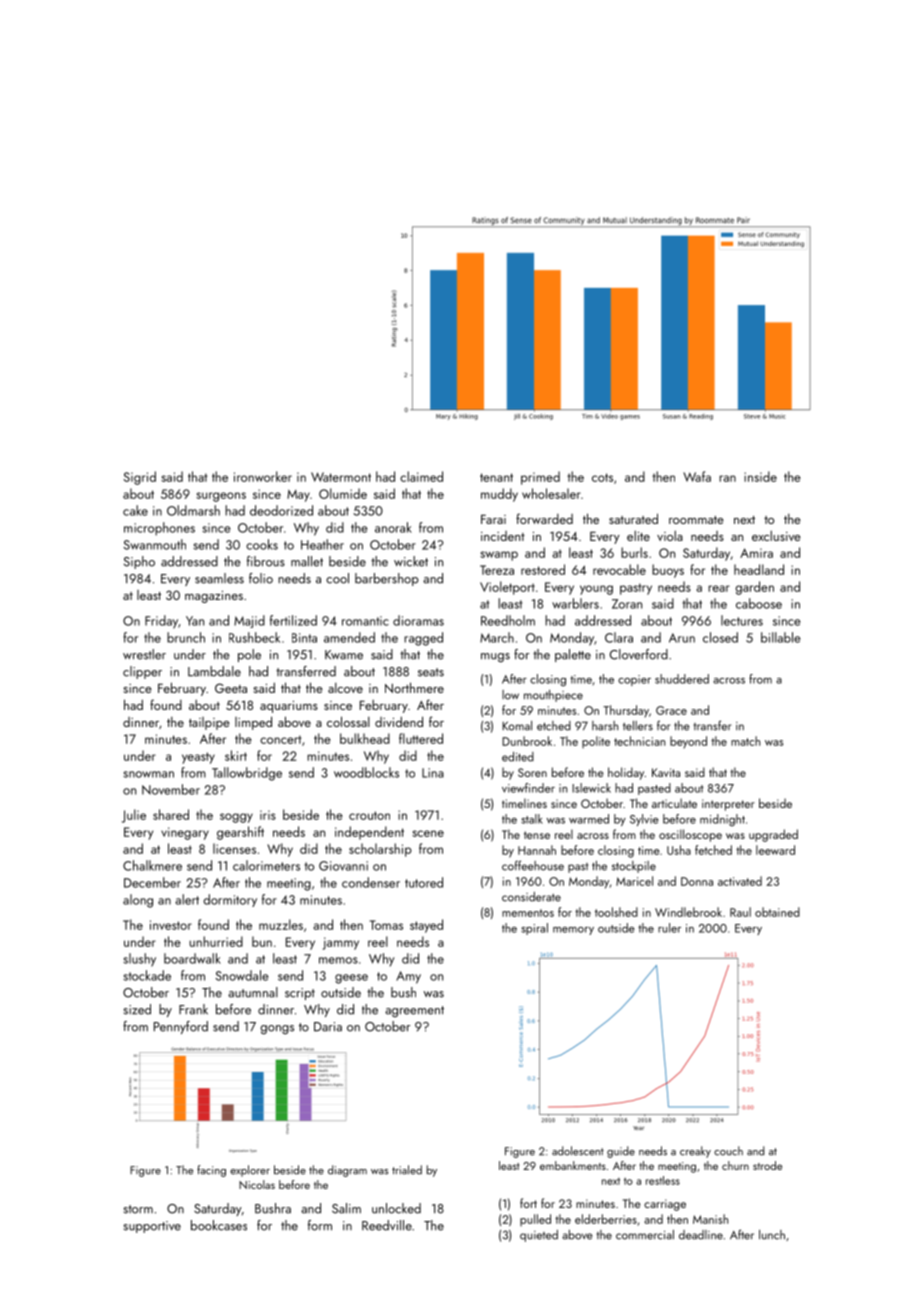 The image size is (924, 1308). I want to click on Geeta, so click(231, 688).
